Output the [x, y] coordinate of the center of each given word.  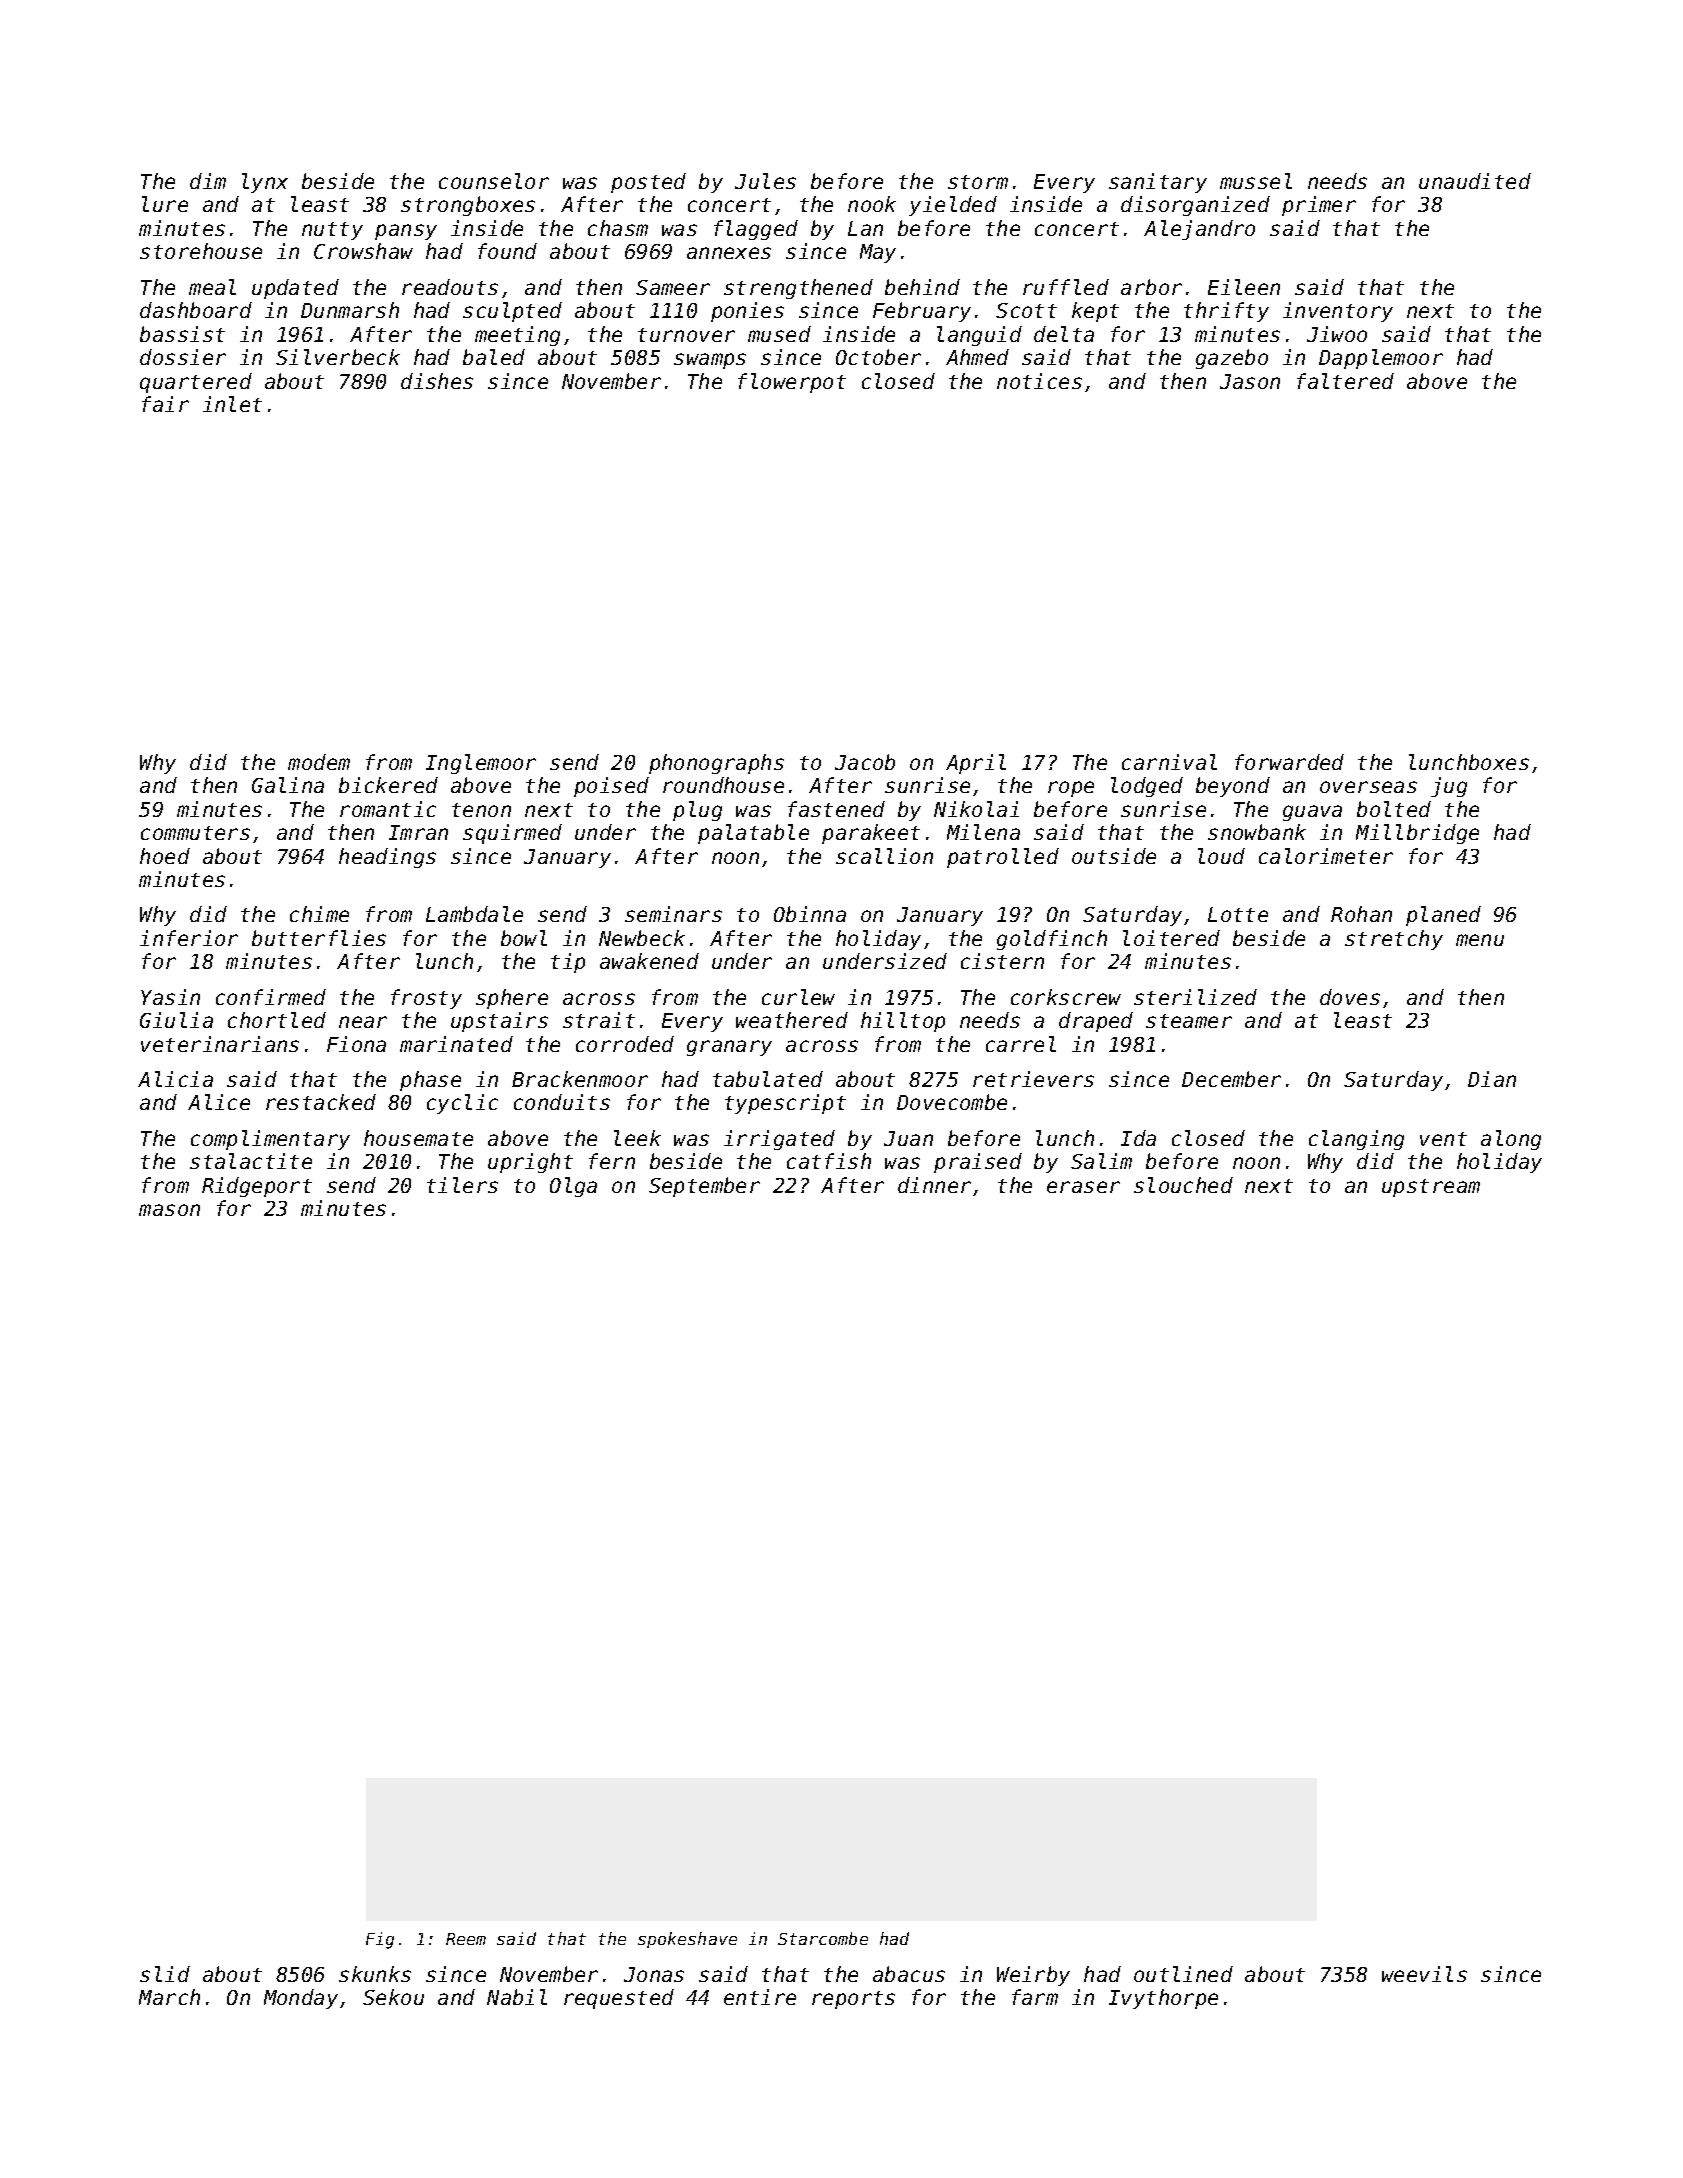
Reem [466, 1939]
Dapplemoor [1381, 359]
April [976, 764]
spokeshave [687, 1940]
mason [169, 1210]
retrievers [1033, 1079]
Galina [288, 785]
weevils [1424, 1974]
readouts [450, 287]
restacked [321, 1102]
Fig [380, 1940]
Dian [1492, 1079]
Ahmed [977, 357]
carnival [1169, 762]
